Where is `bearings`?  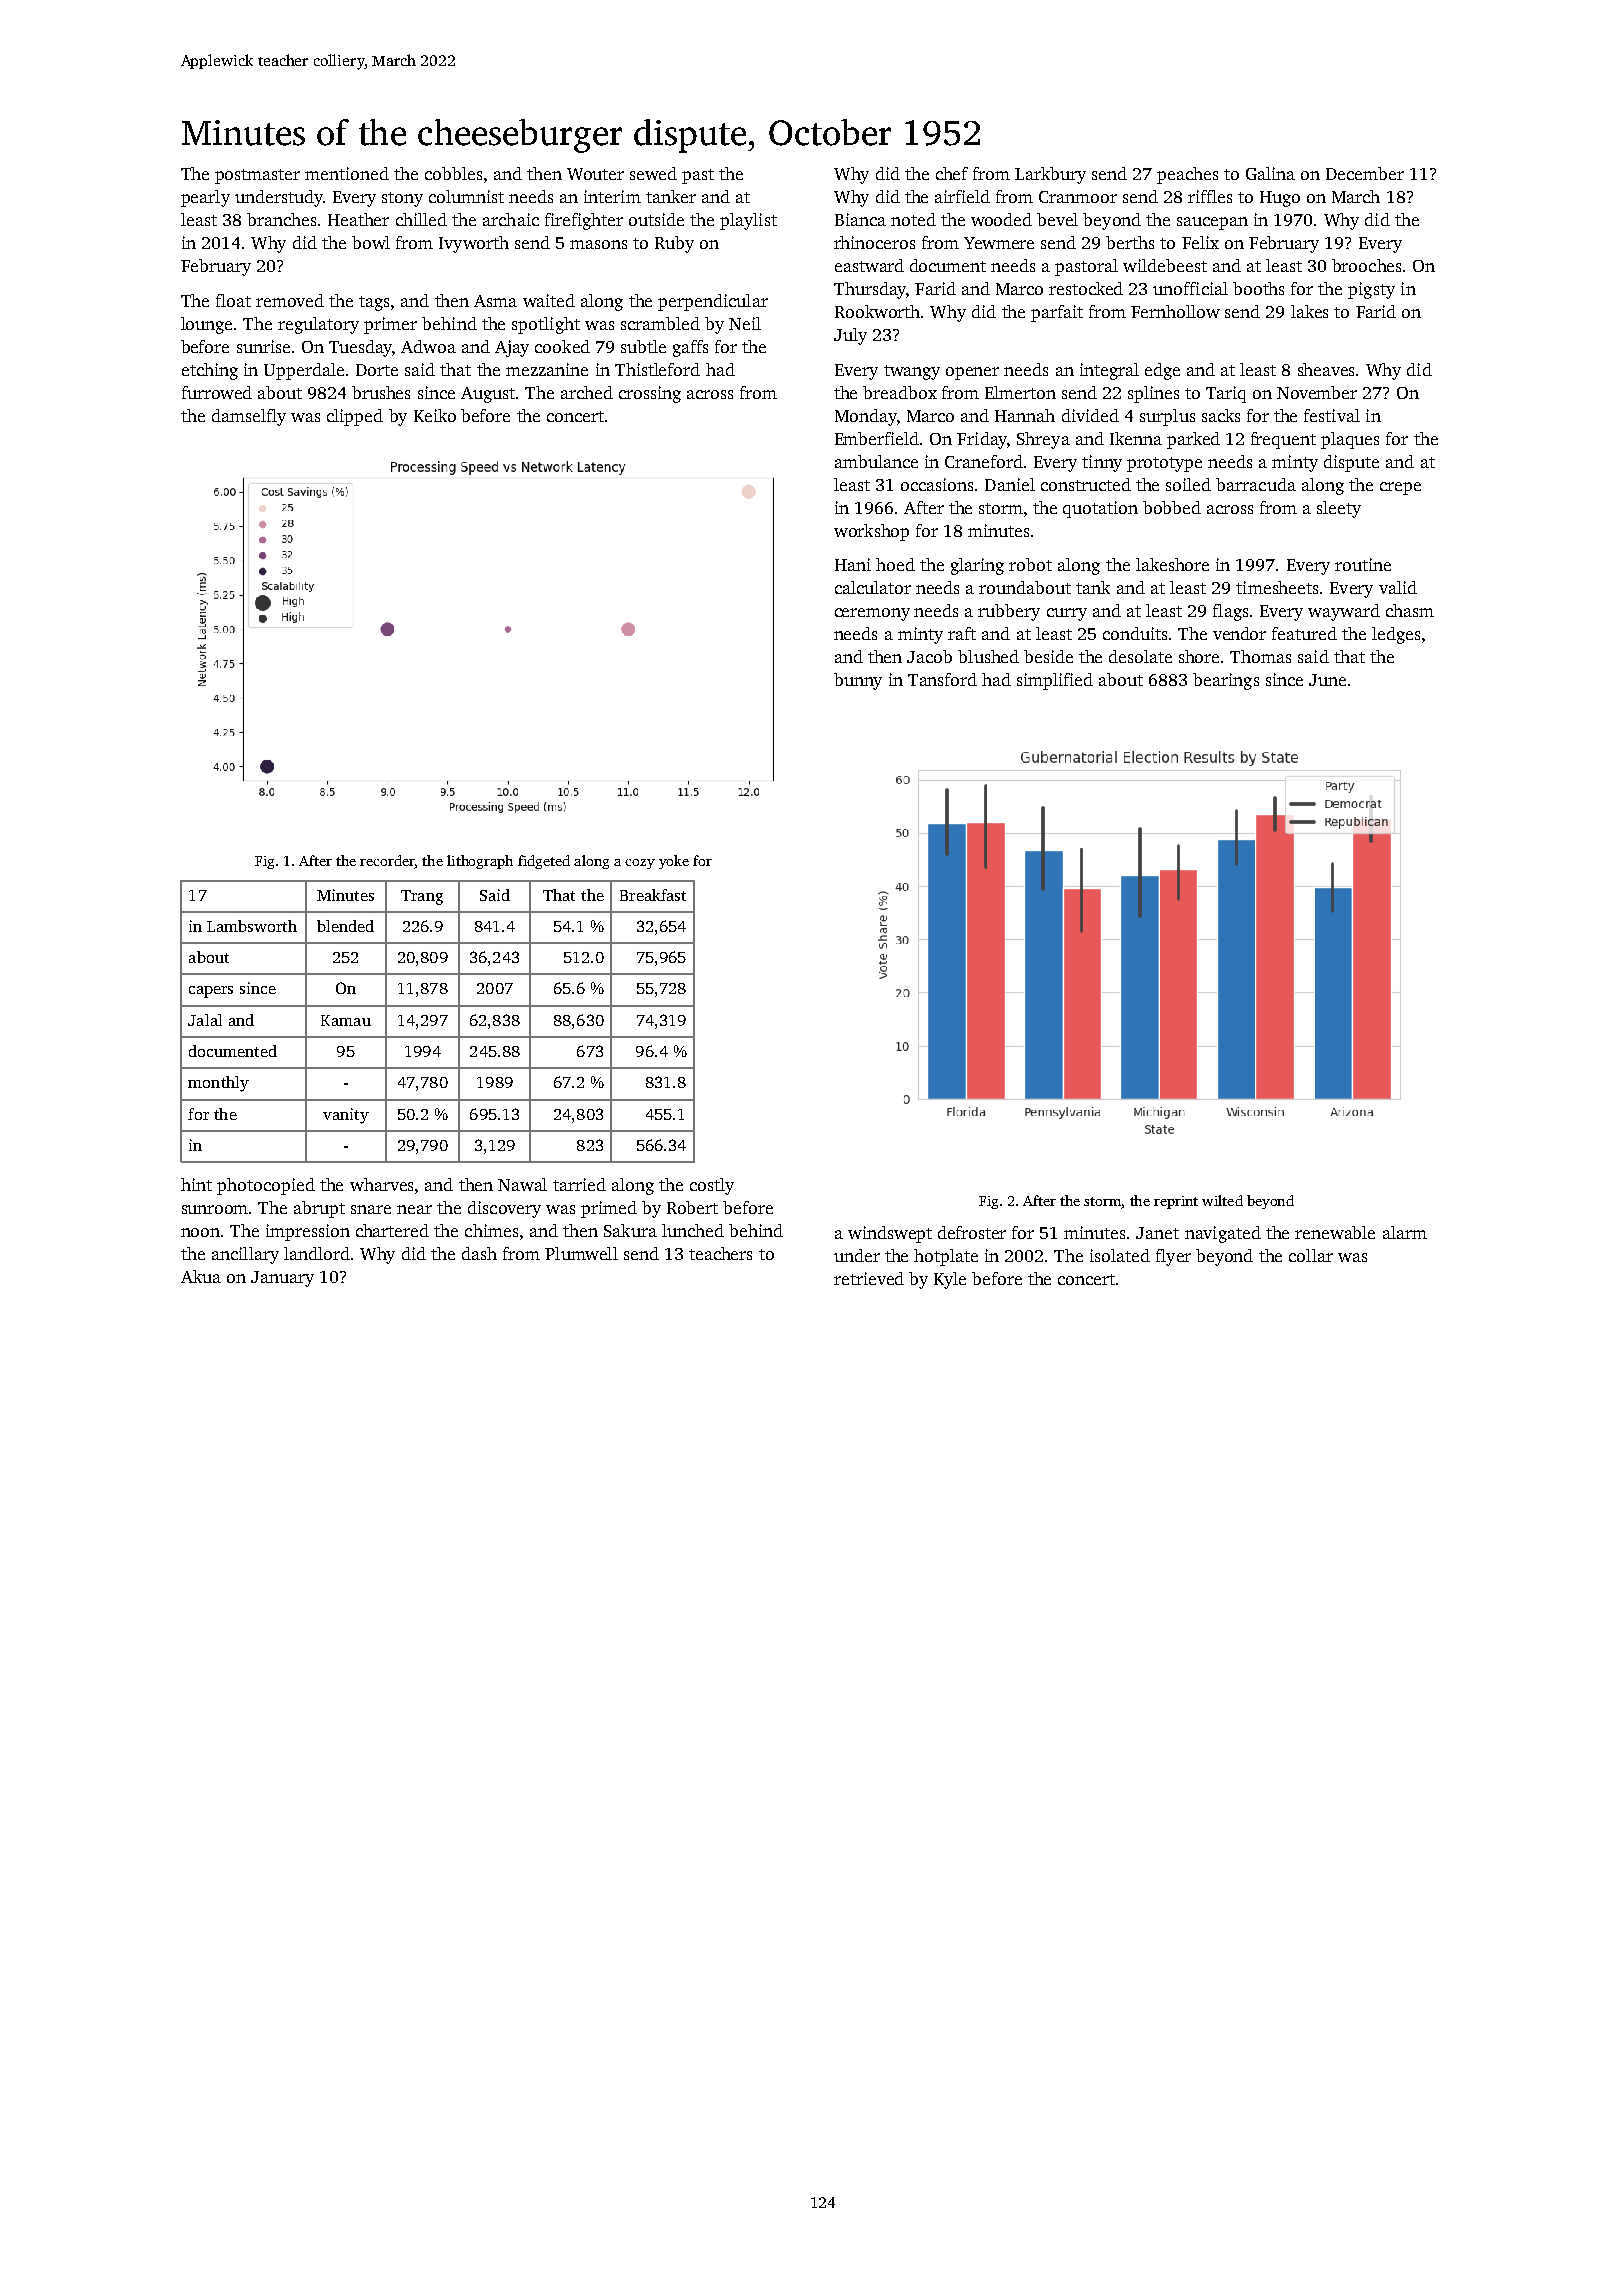
bearings is located at coordinates (1226, 681).
